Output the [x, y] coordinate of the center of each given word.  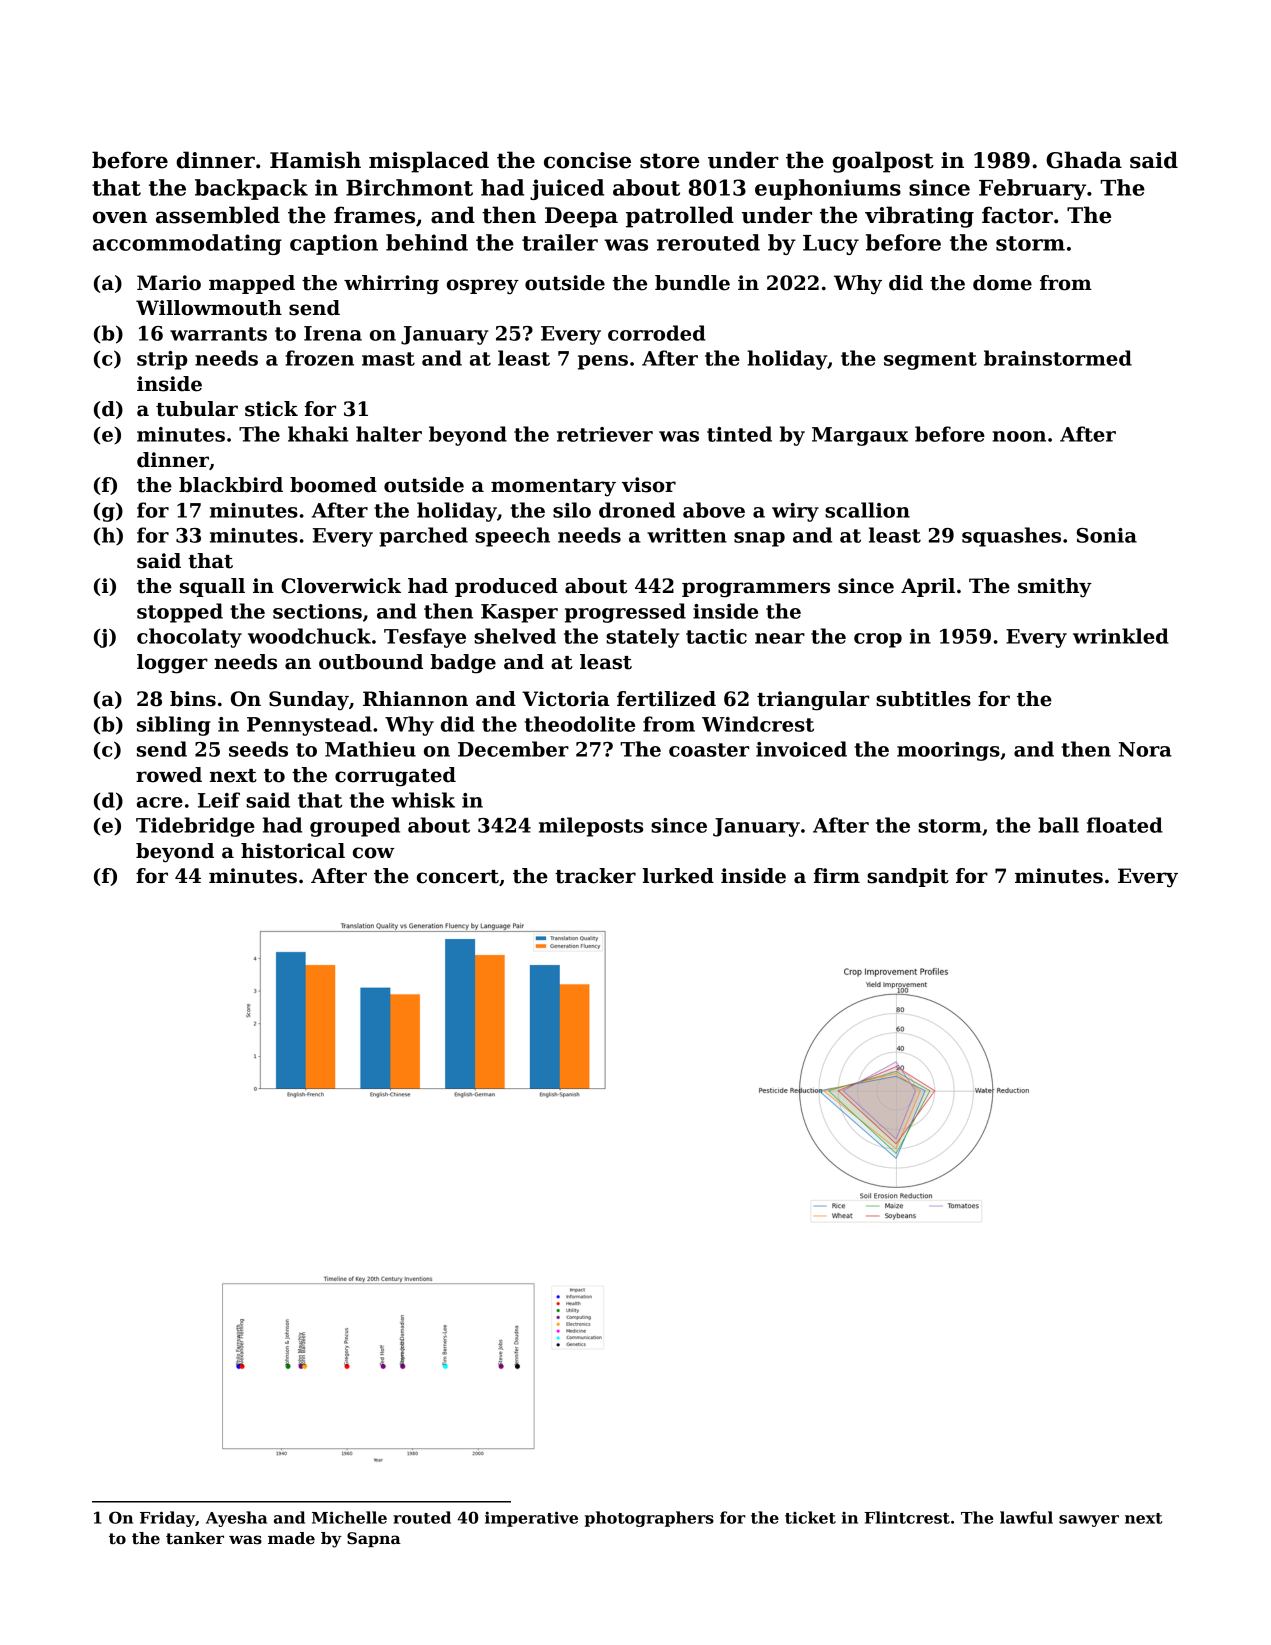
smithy [1055, 588]
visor [649, 485]
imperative [531, 1519]
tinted [739, 434]
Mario [169, 283]
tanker [195, 1538]
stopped [180, 613]
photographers [649, 1519]
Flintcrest [907, 1517]
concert [458, 877]
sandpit [908, 877]
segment [930, 361]
